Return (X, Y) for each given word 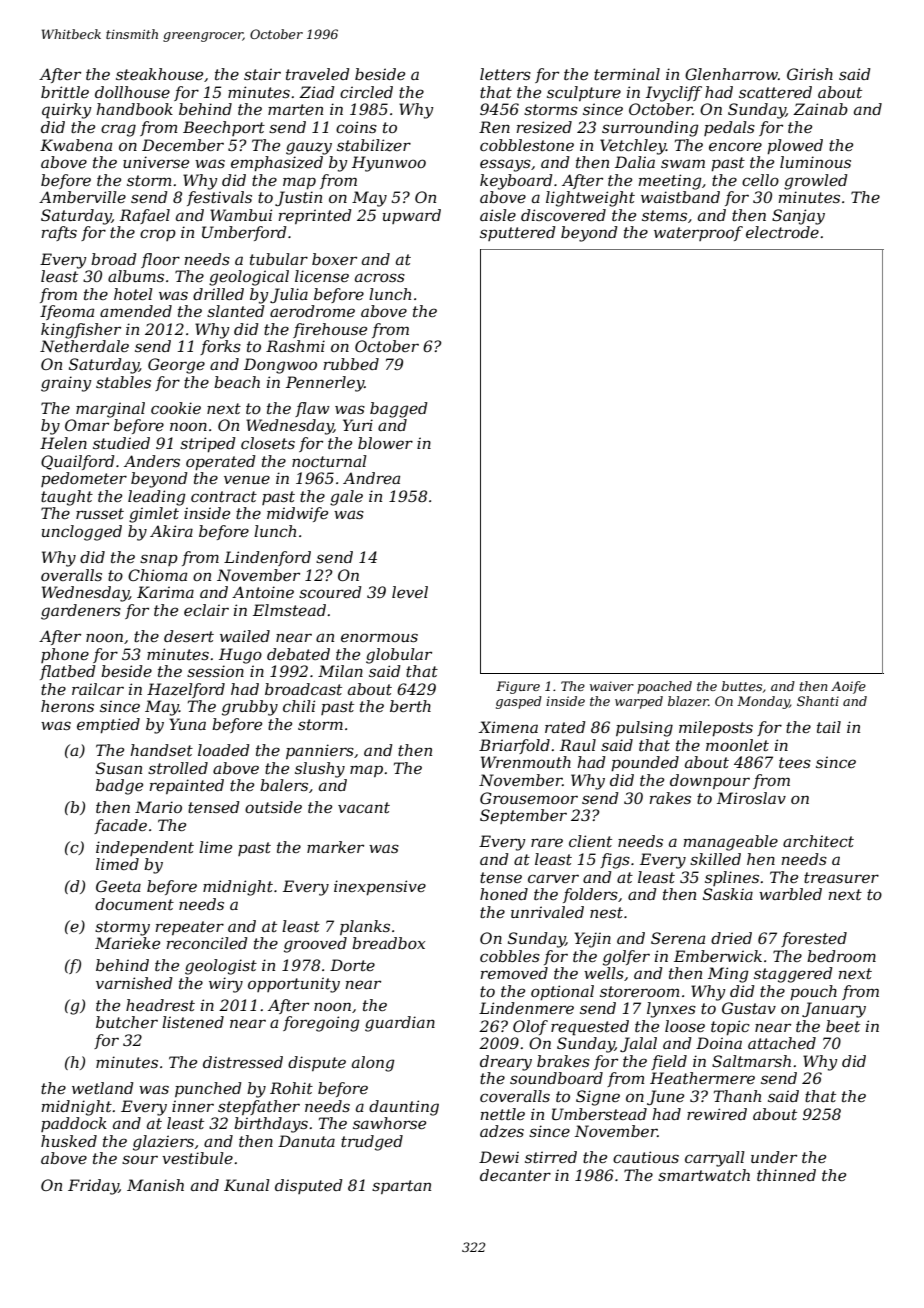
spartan (401, 1187)
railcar (98, 689)
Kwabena (76, 145)
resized (544, 127)
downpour (710, 781)
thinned (786, 1175)
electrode (782, 232)
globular (399, 656)
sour (140, 1159)
